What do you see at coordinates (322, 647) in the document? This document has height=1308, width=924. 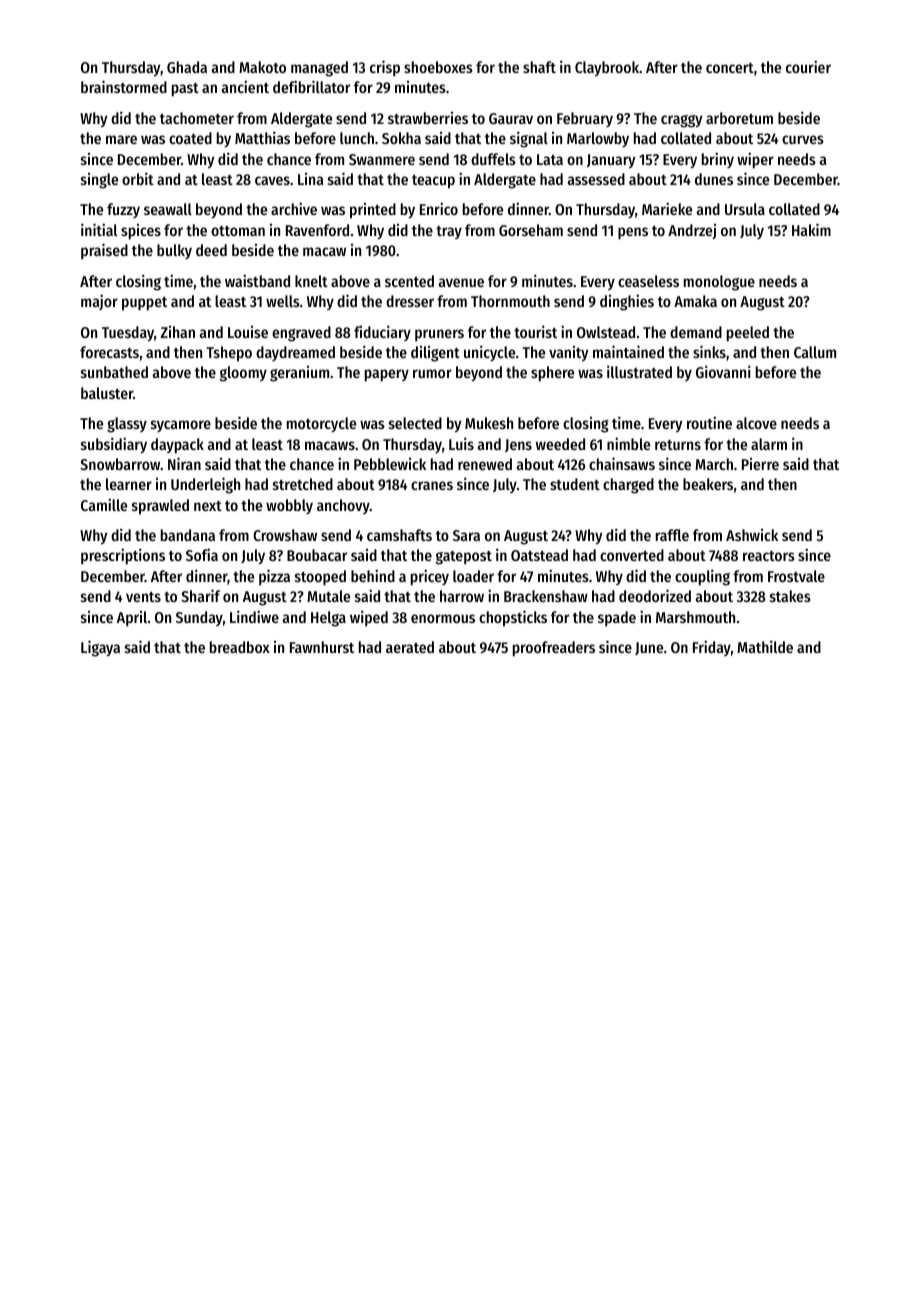 I see `Fawnhurst` at bounding box center [322, 647].
